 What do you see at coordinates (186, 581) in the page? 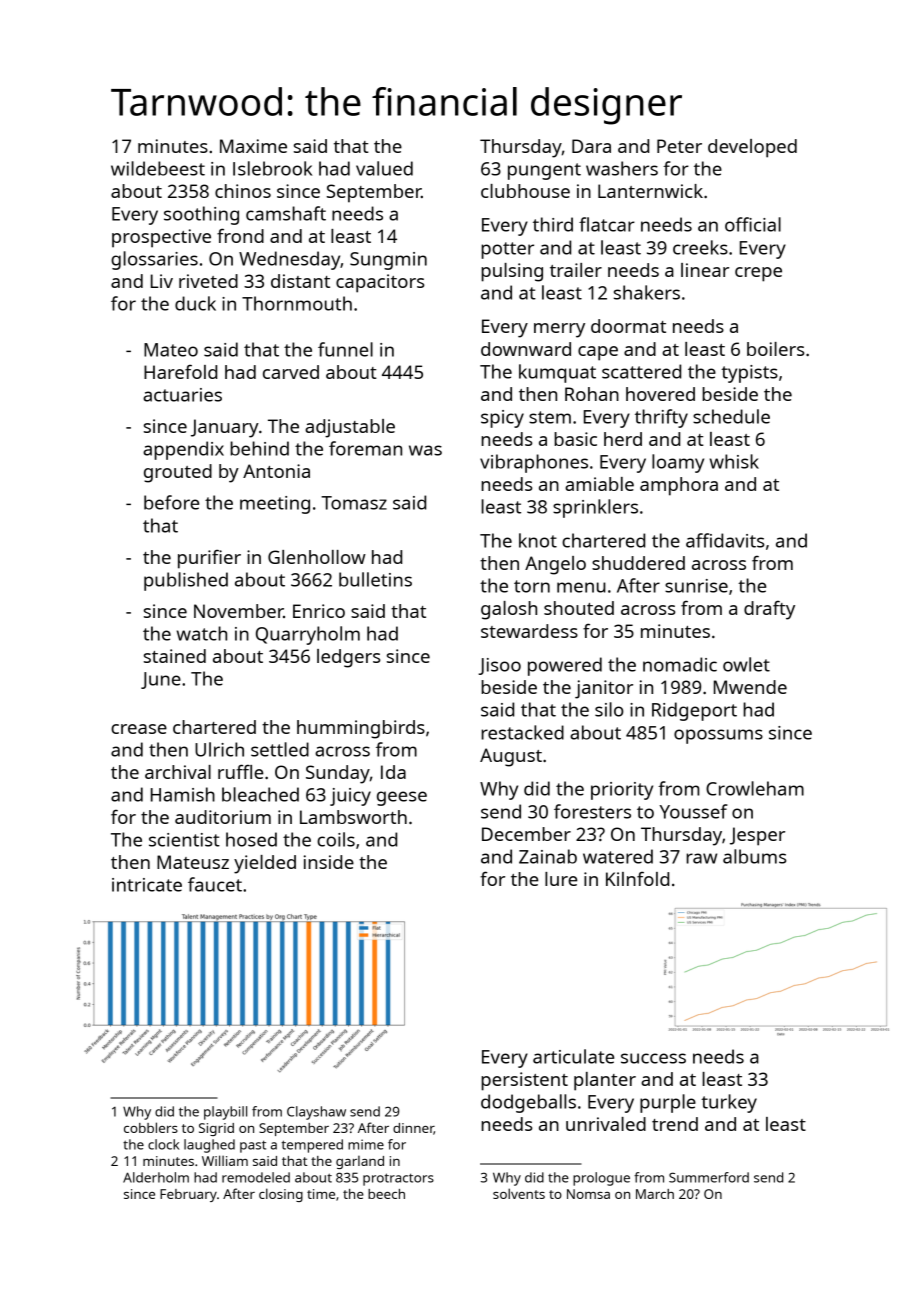
I see `published` at bounding box center [186, 581].
